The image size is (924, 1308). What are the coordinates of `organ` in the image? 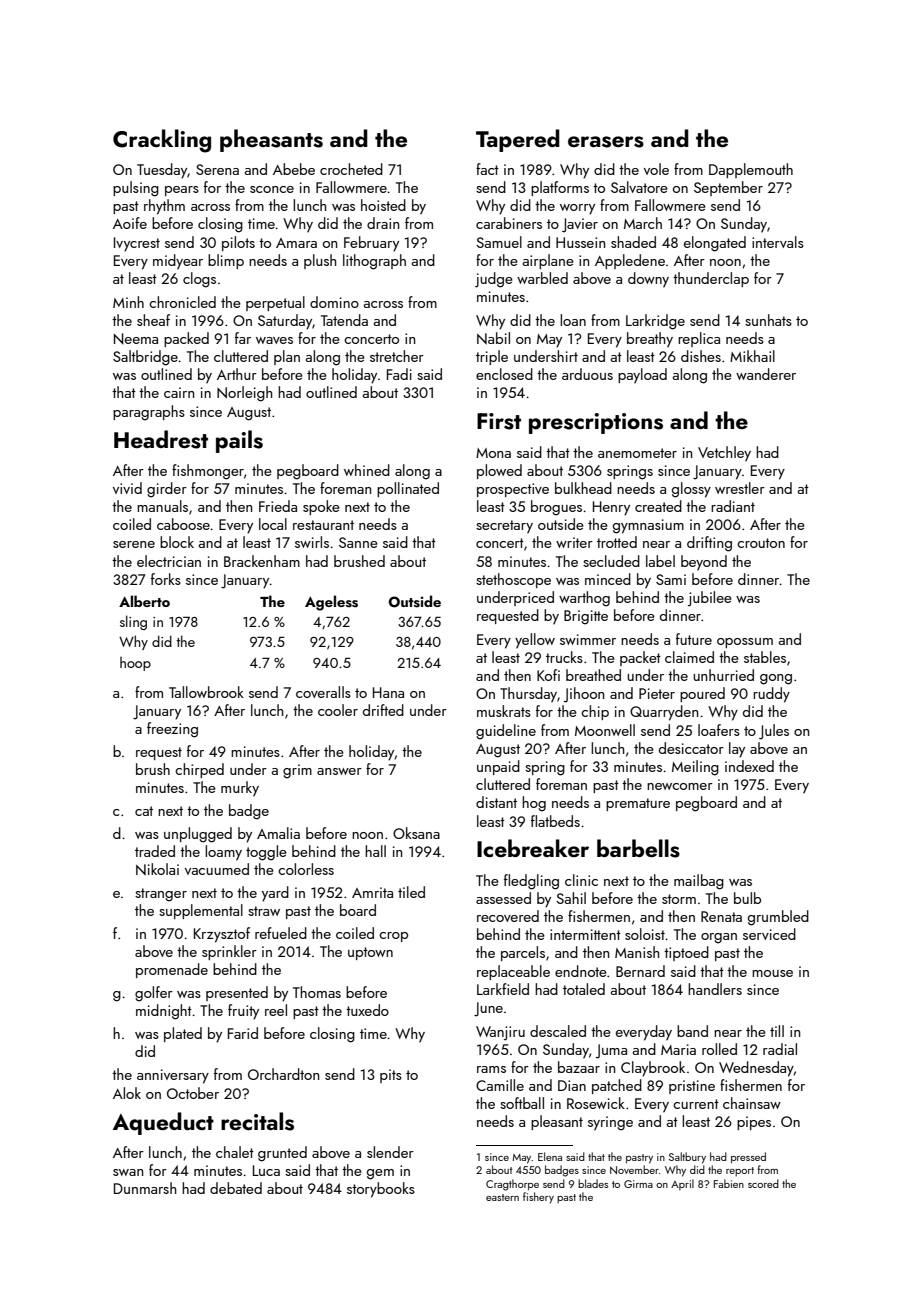 It's located at (719, 938).
